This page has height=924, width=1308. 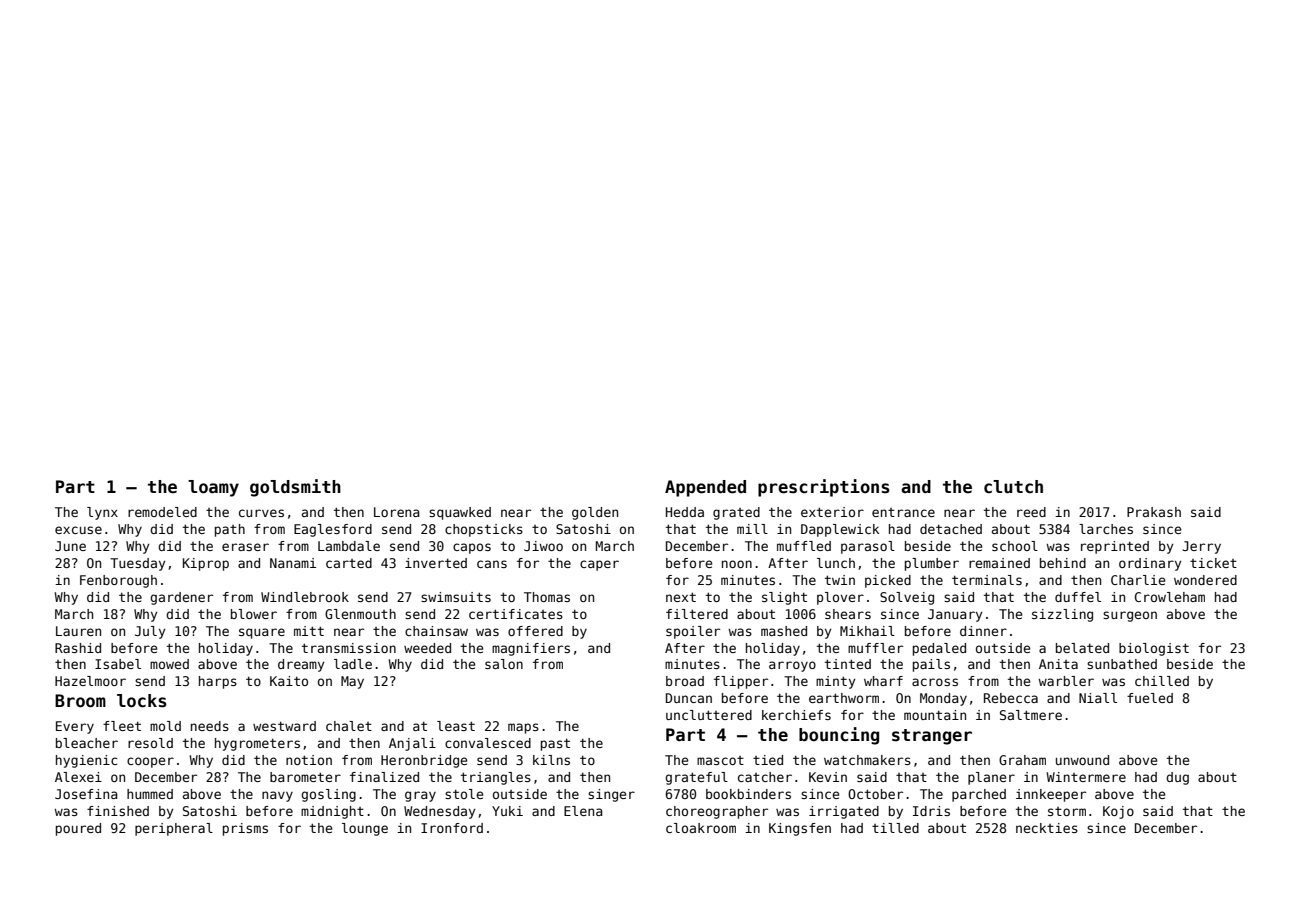 What do you see at coordinates (693, 632) in the page?
I see `spoiler` at bounding box center [693, 632].
